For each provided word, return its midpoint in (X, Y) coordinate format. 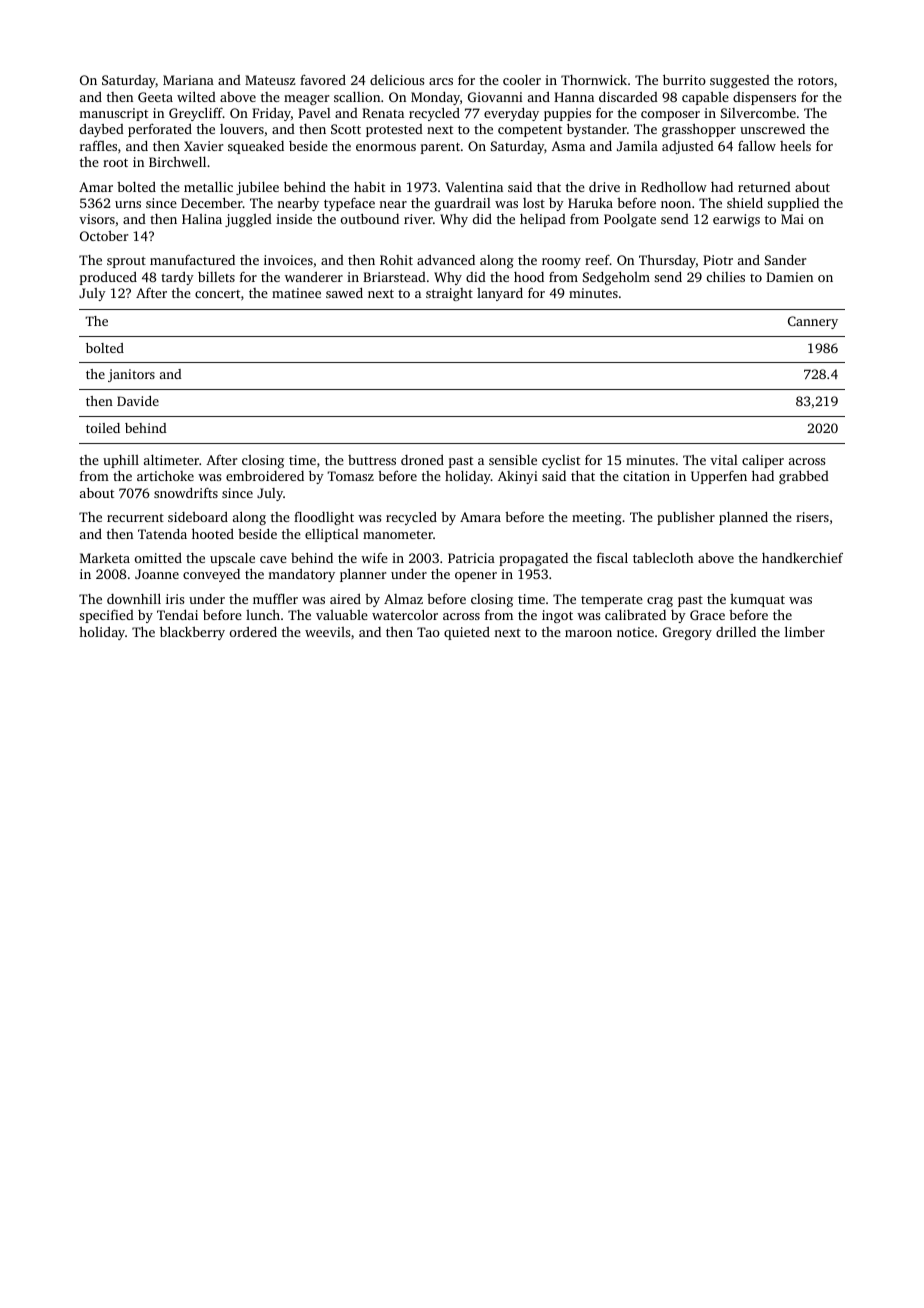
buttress (372, 460)
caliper (763, 461)
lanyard (500, 294)
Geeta (155, 97)
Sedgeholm (616, 278)
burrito (684, 79)
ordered (253, 632)
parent (440, 148)
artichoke (165, 475)
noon (676, 204)
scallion (357, 97)
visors (97, 219)
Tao (428, 632)
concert (217, 294)
